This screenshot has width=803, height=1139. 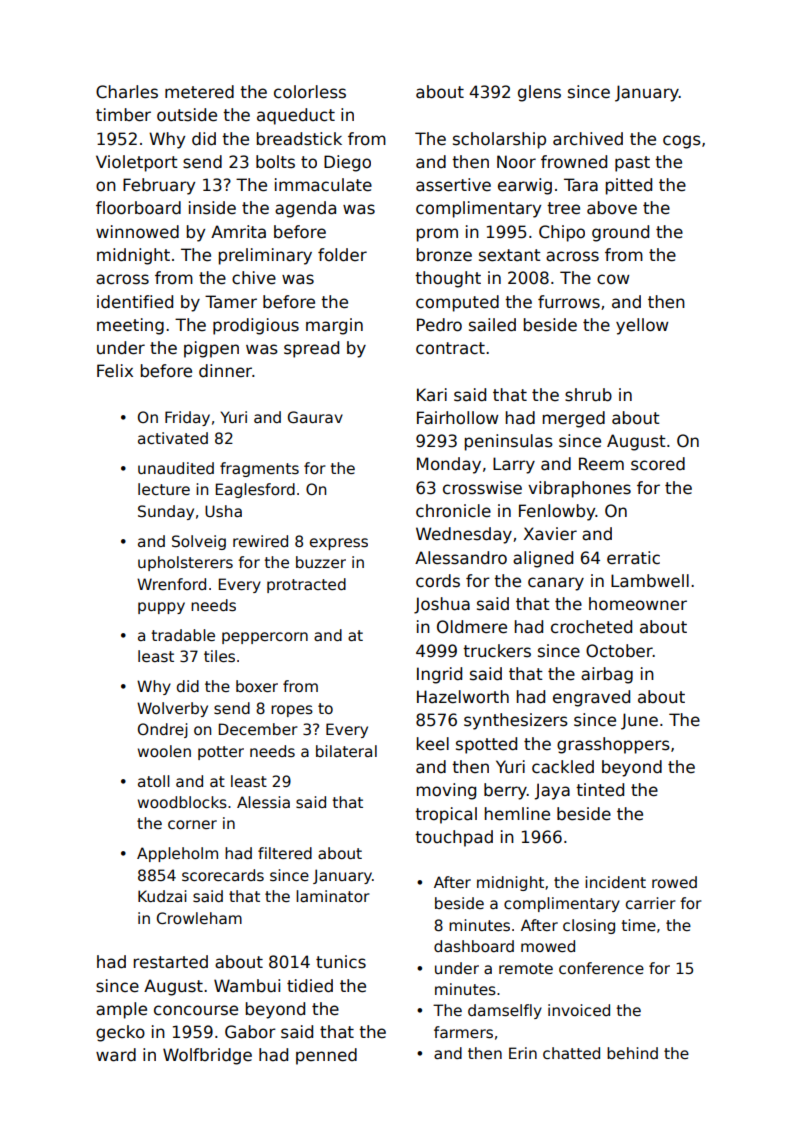 What do you see at coordinates (633, 558) in the screenshot?
I see `erratic` at bounding box center [633, 558].
